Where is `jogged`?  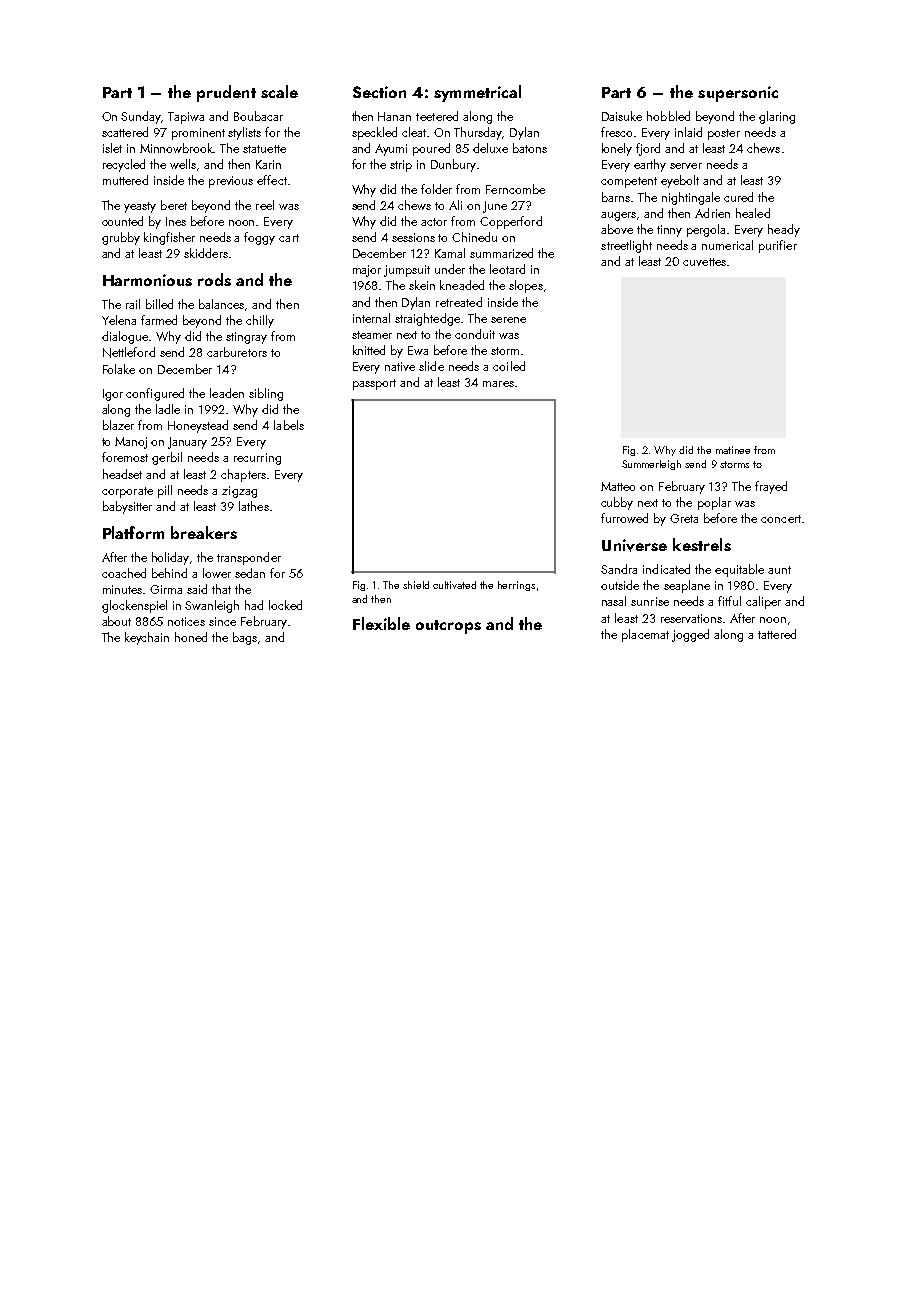
jogged is located at coordinates (690, 635).
